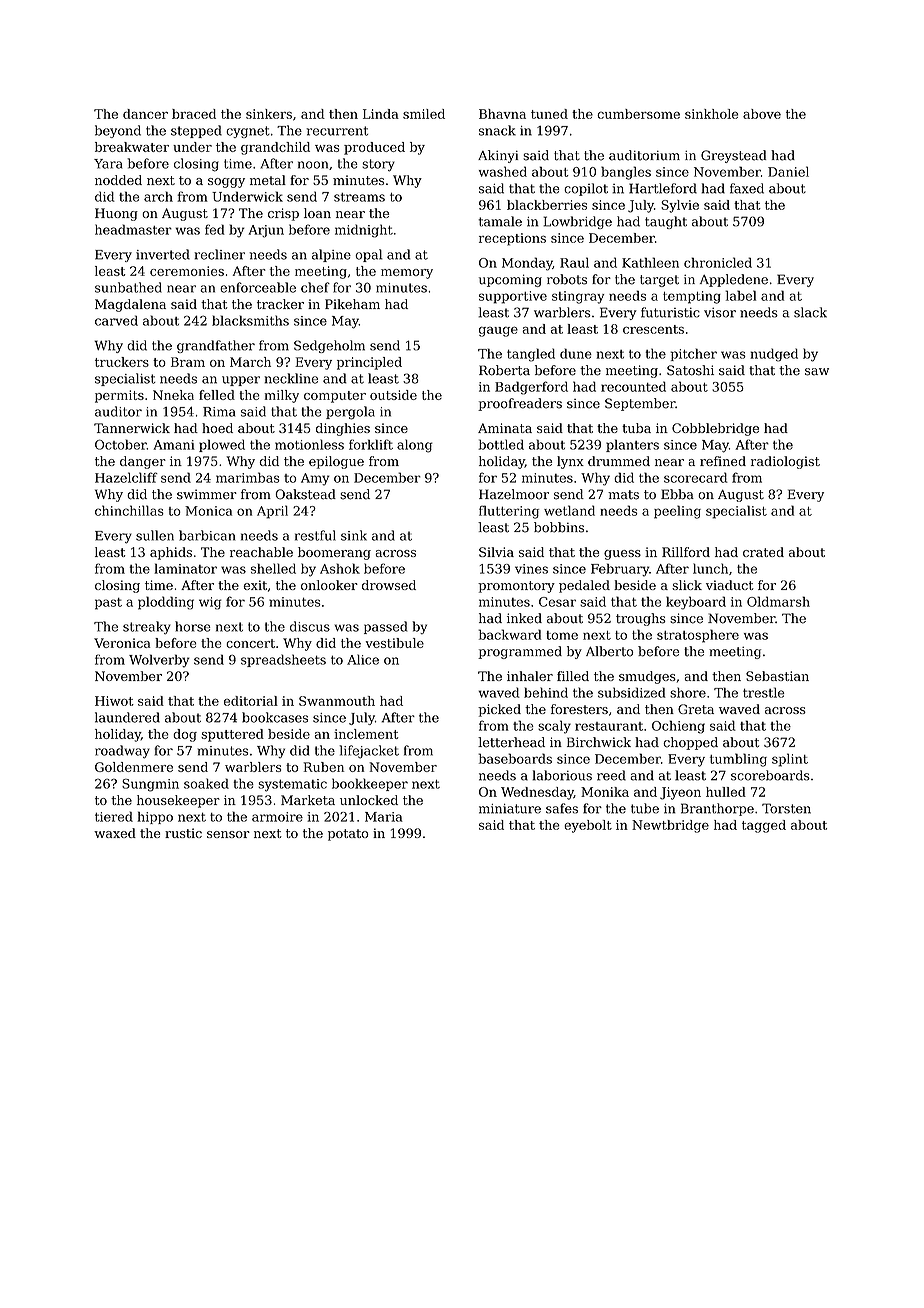 This screenshot has height=1308, width=924. I want to click on Oakstead, so click(305, 494).
